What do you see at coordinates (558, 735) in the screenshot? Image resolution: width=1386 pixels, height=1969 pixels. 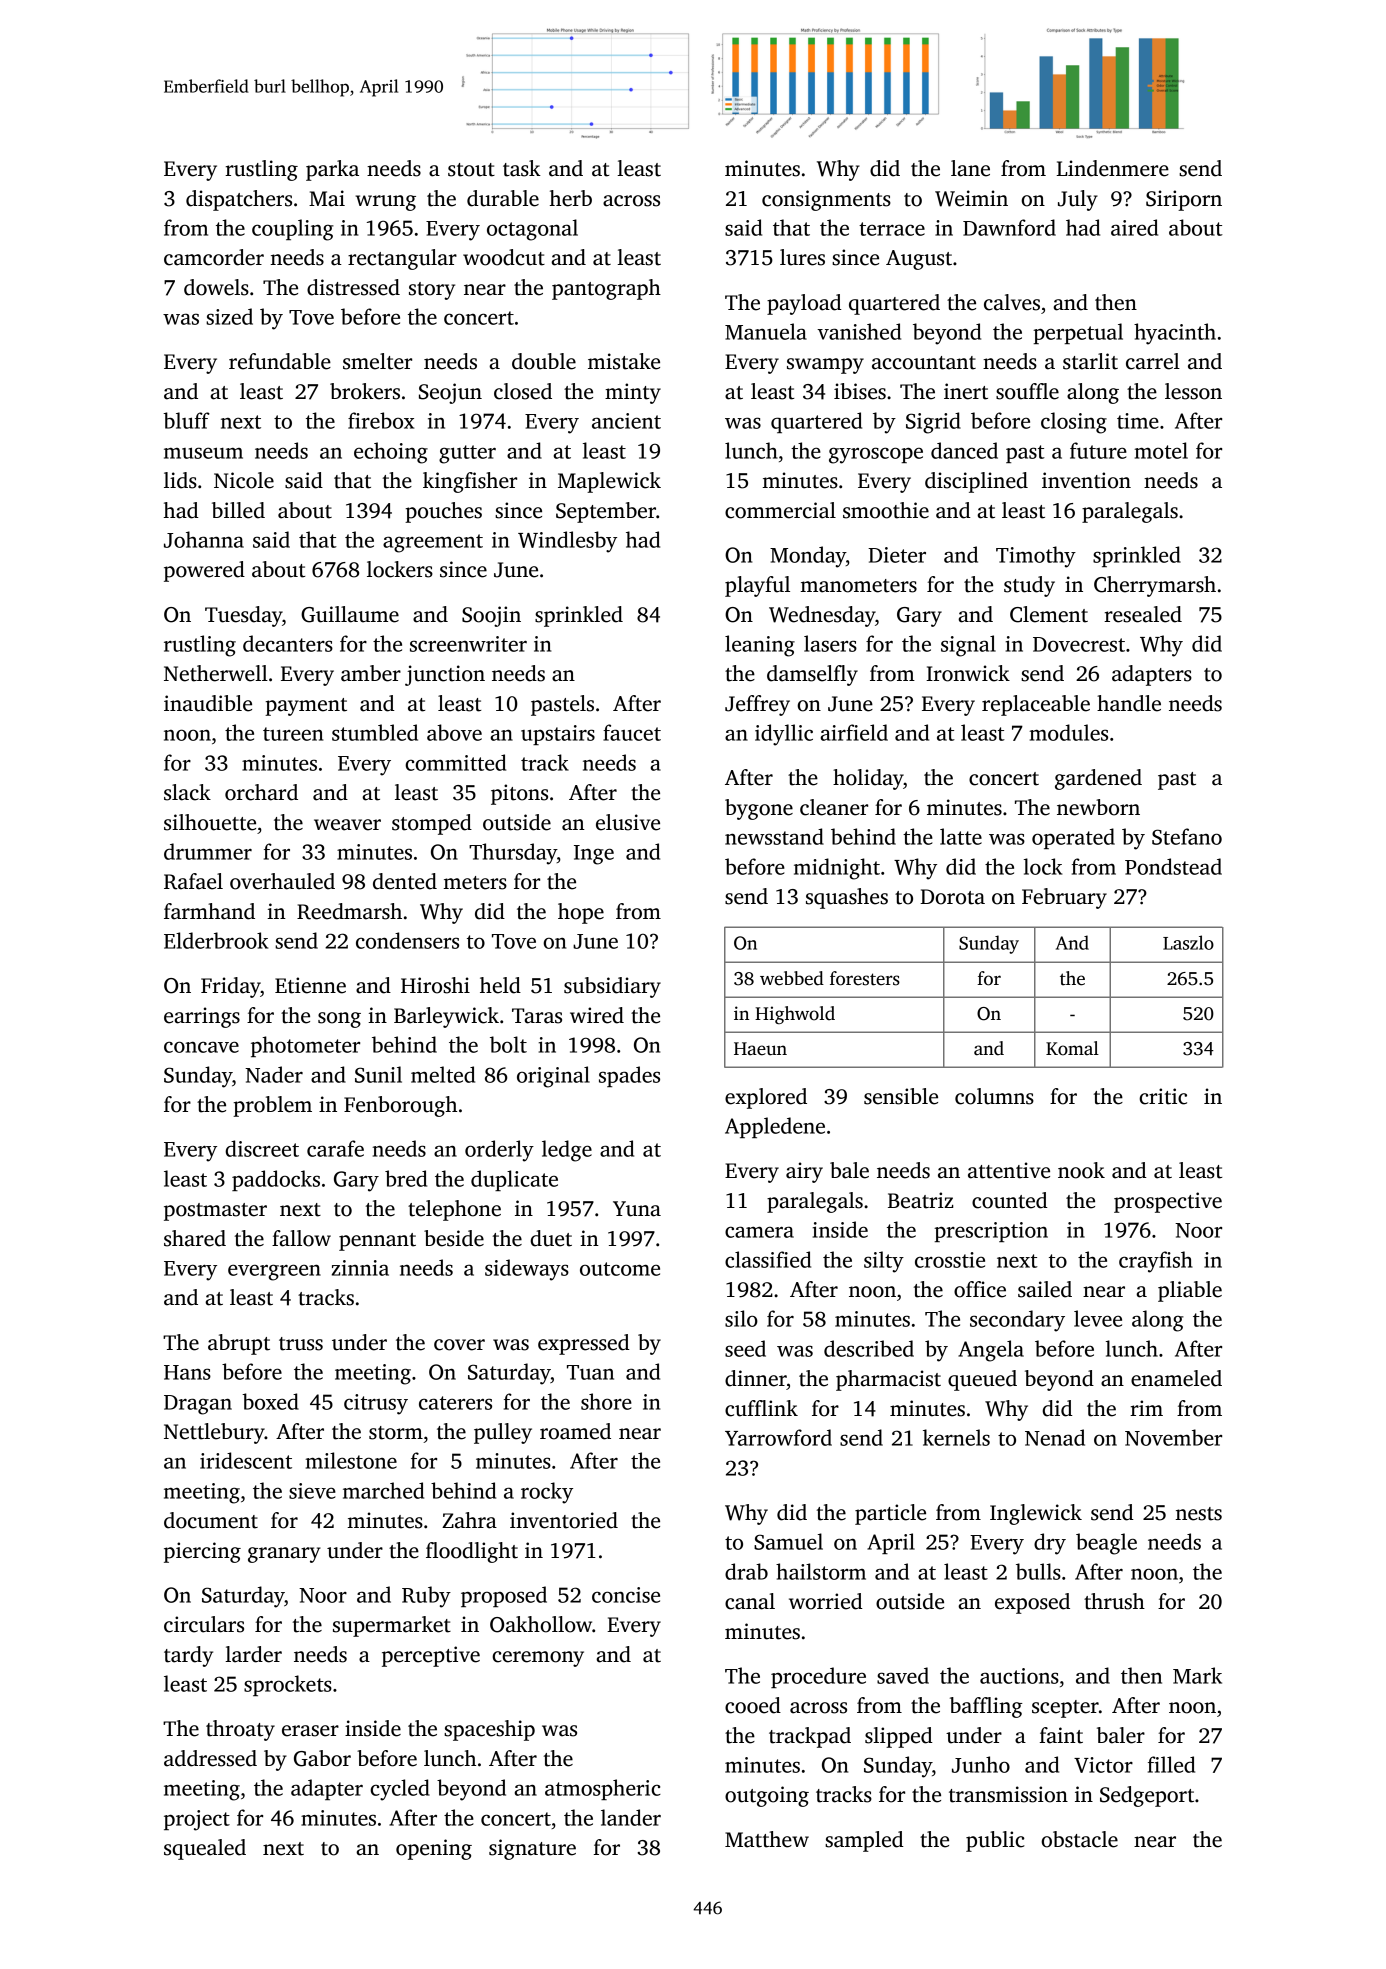 I see `upstairs` at bounding box center [558, 735].
